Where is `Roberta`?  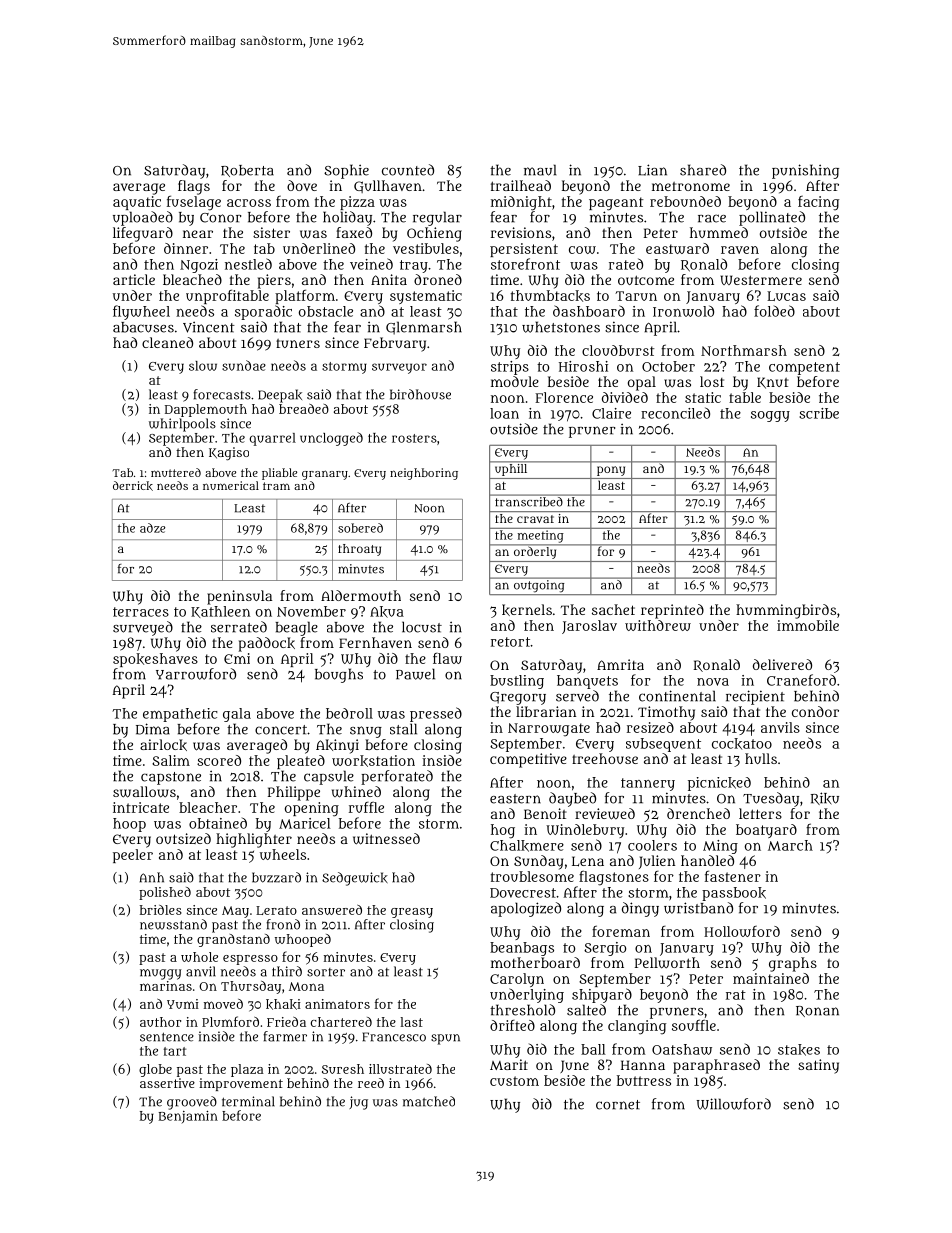
Roberta is located at coordinates (247, 171).
